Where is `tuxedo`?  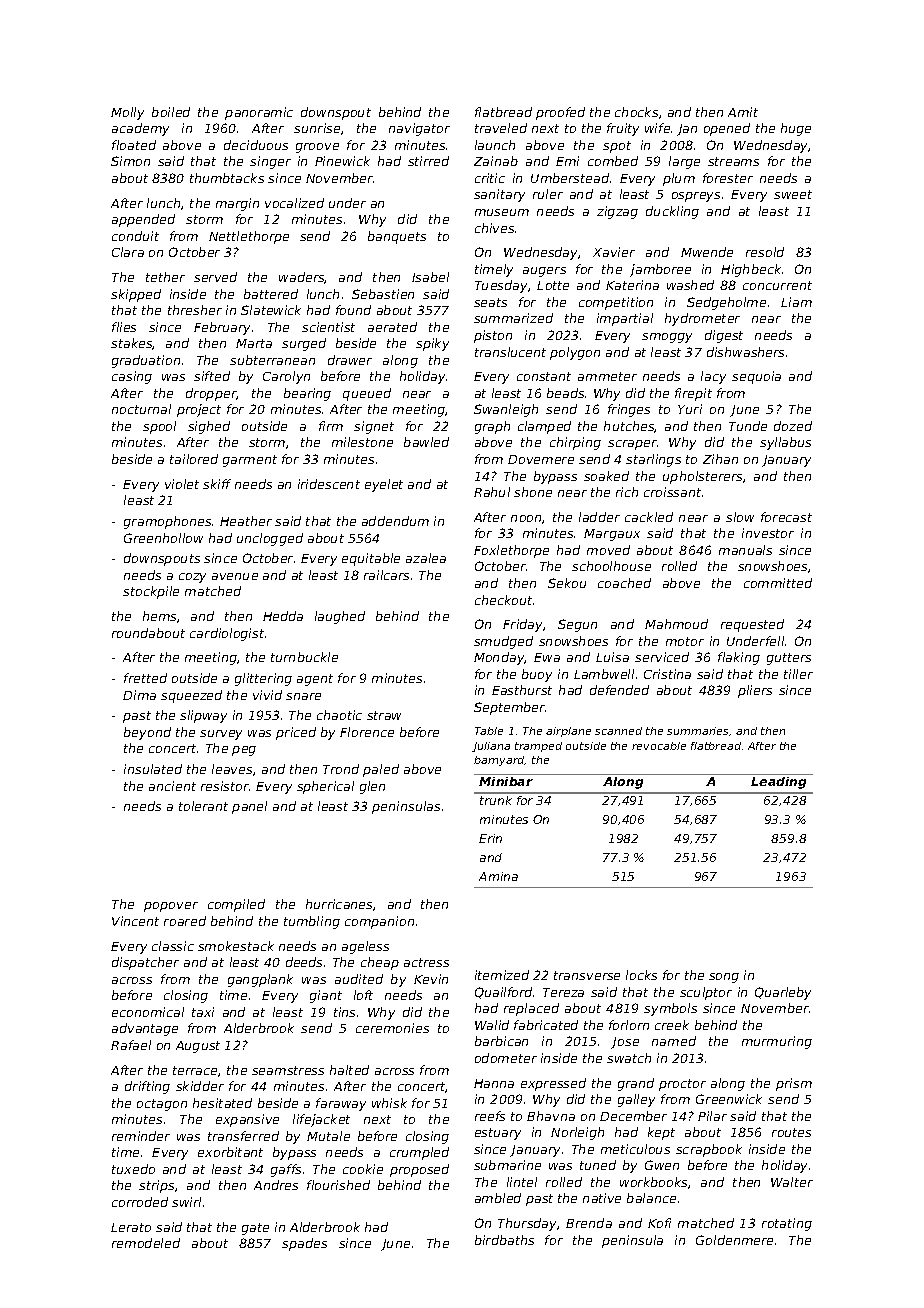
tuxedo is located at coordinates (133, 1169).
